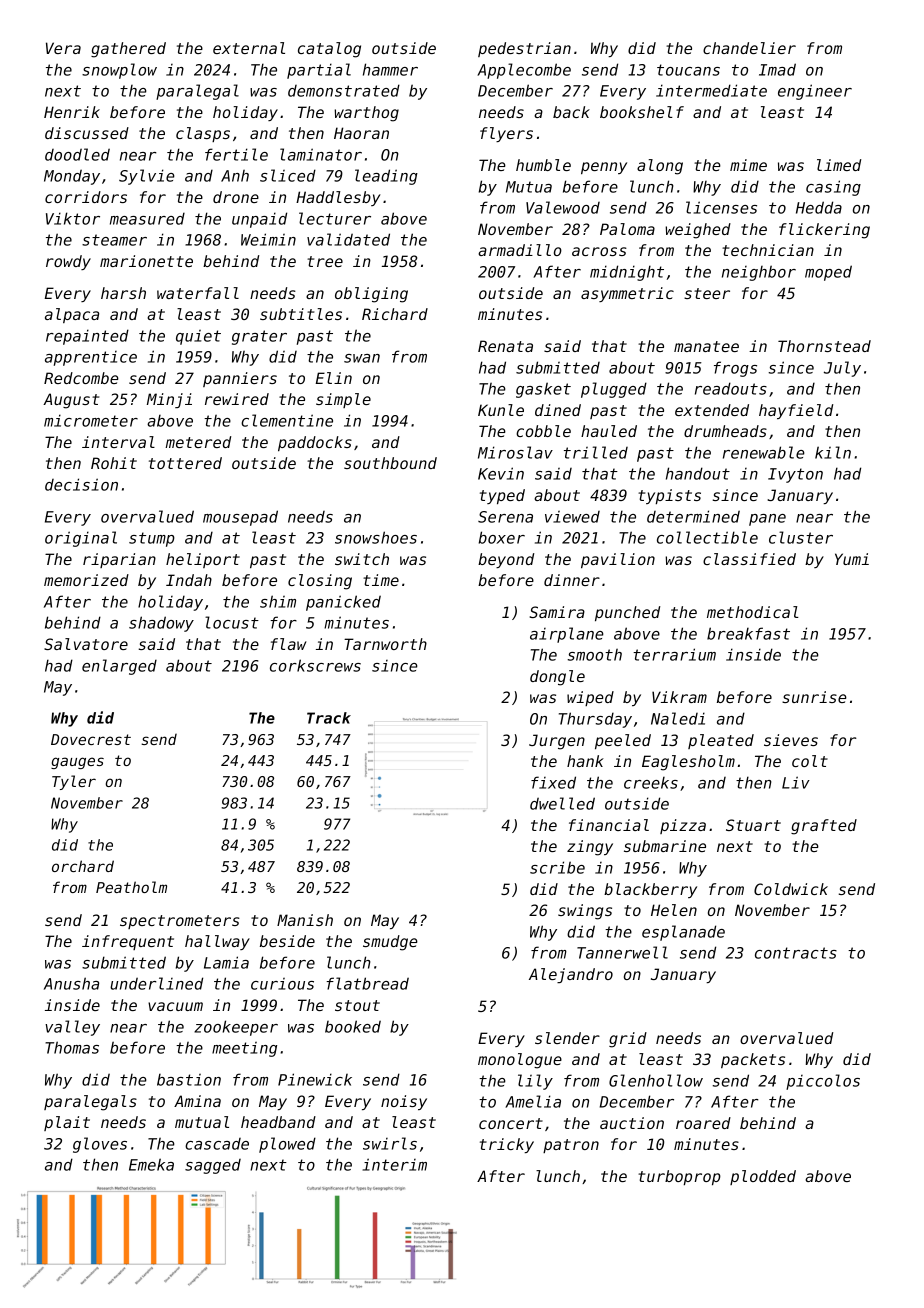  Describe the element at coordinates (749, 48) in the page. I see `chandelier` at that location.
